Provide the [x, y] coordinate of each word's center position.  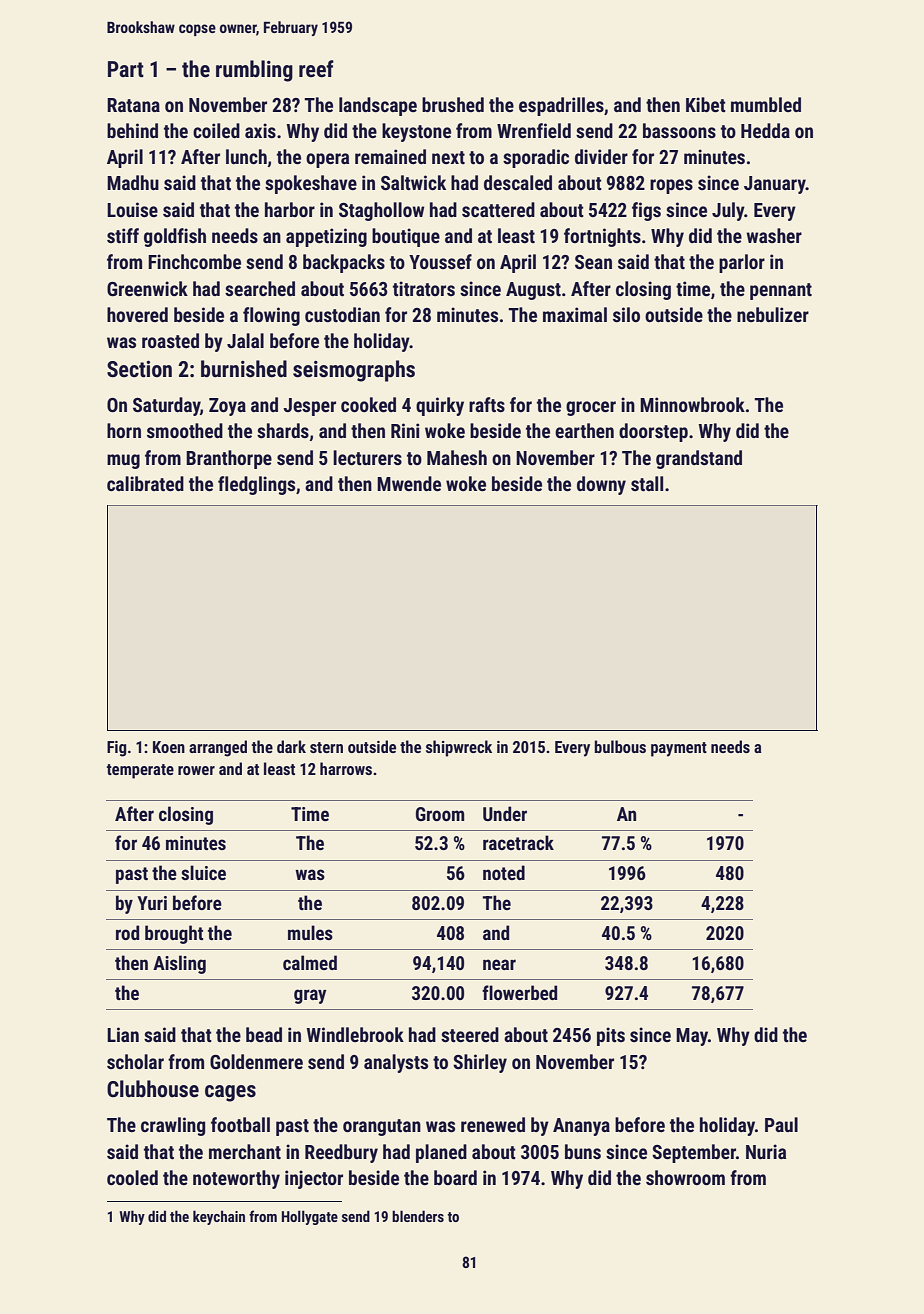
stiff [123, 235]
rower [196, 770]
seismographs [354, 371]
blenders [418, 1216]
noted [504, 872]
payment [679, 749]
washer [774, 235]
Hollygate [310, 1217]
